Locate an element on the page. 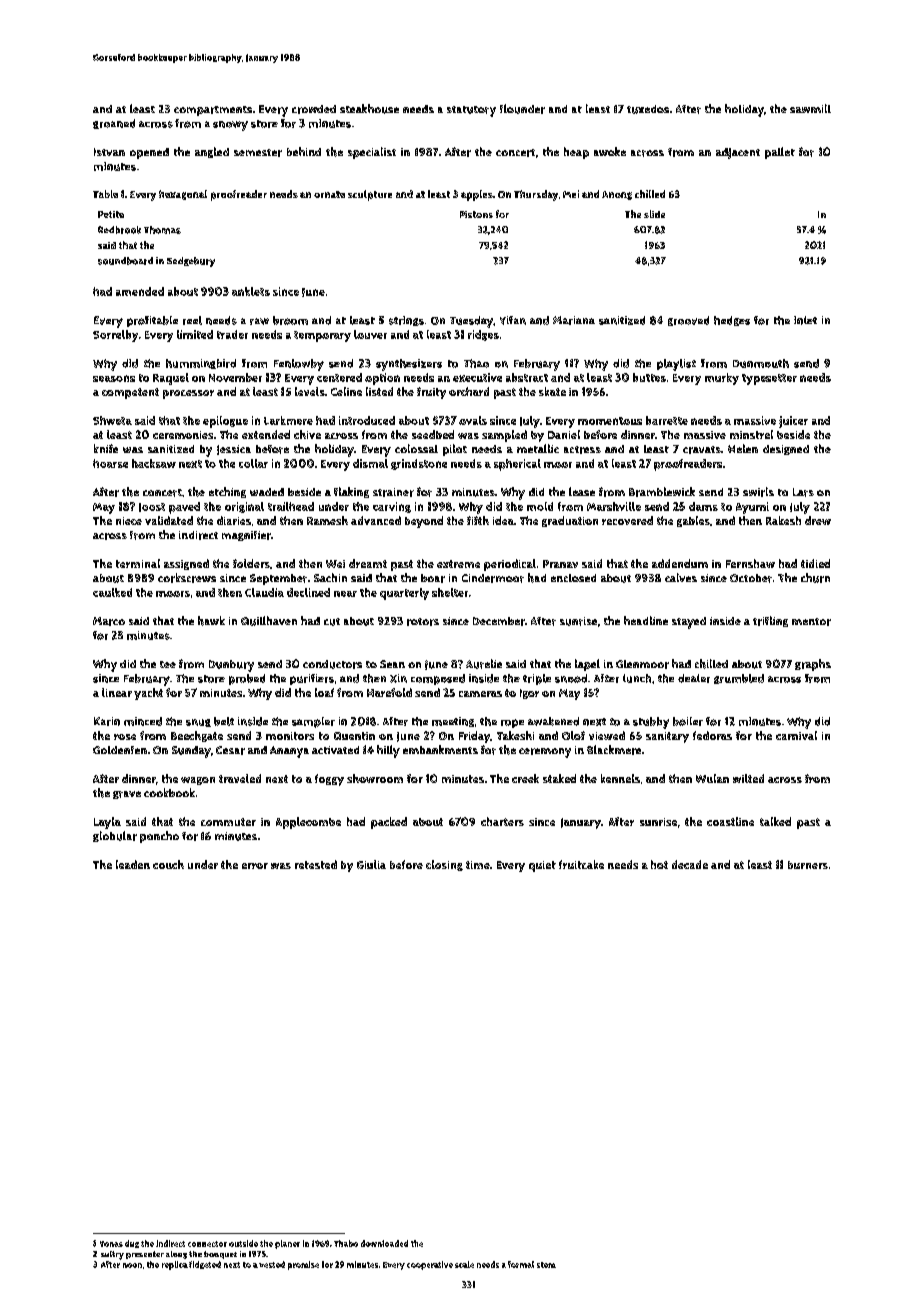  groaned is located at coordinates (114, 124).
